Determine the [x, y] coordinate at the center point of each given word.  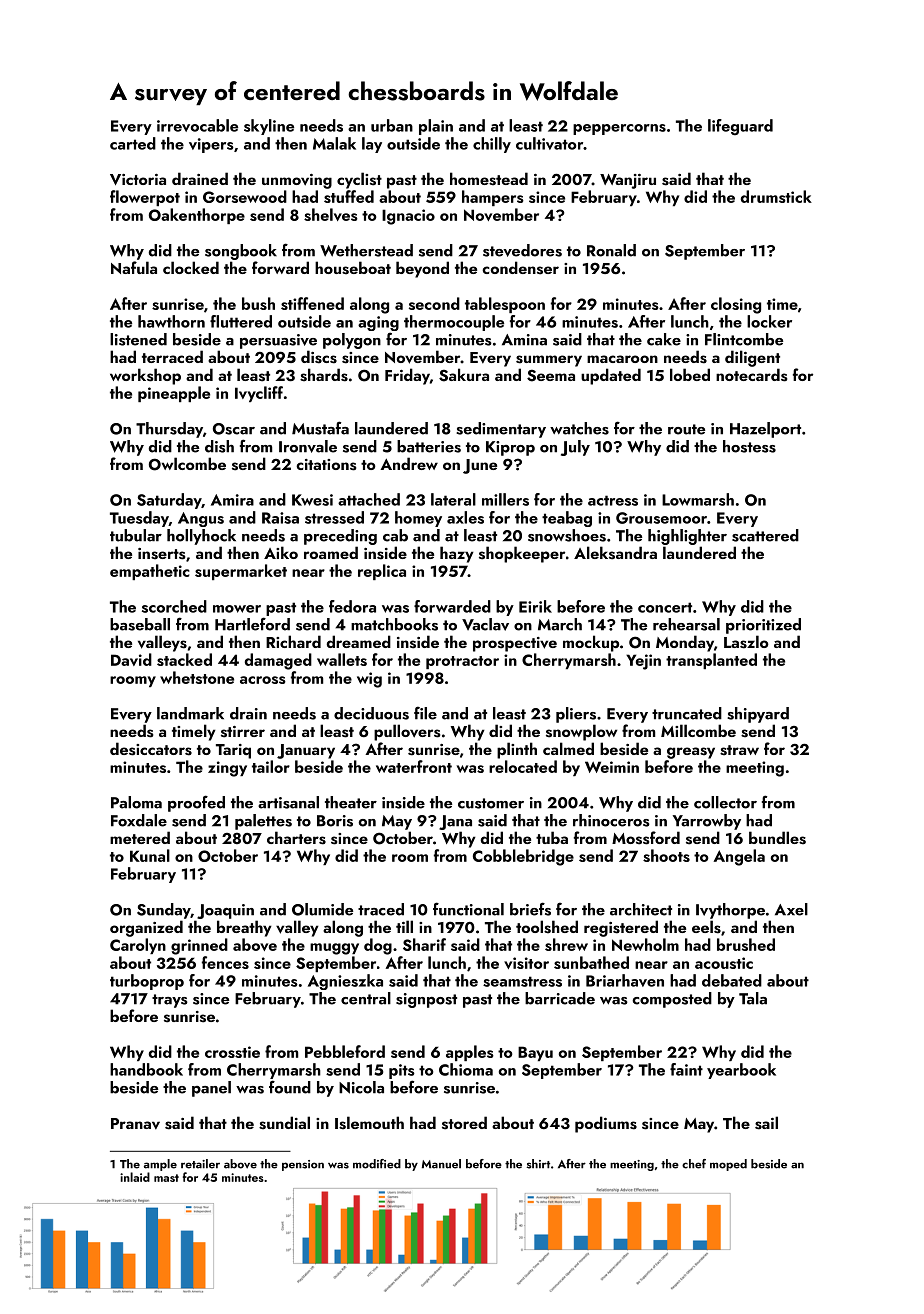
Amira [232, 500]
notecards [751, 375]
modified [377, 1164]
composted [672, 1000]
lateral [453, 499]
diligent [752, 358]
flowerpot [145, 198]
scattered [765, 535]
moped [728, 1165]
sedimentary [501, 430]
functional [468, 909]
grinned [199, 946]
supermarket [241, 572]
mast [166, 1178]
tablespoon [505, 305]
